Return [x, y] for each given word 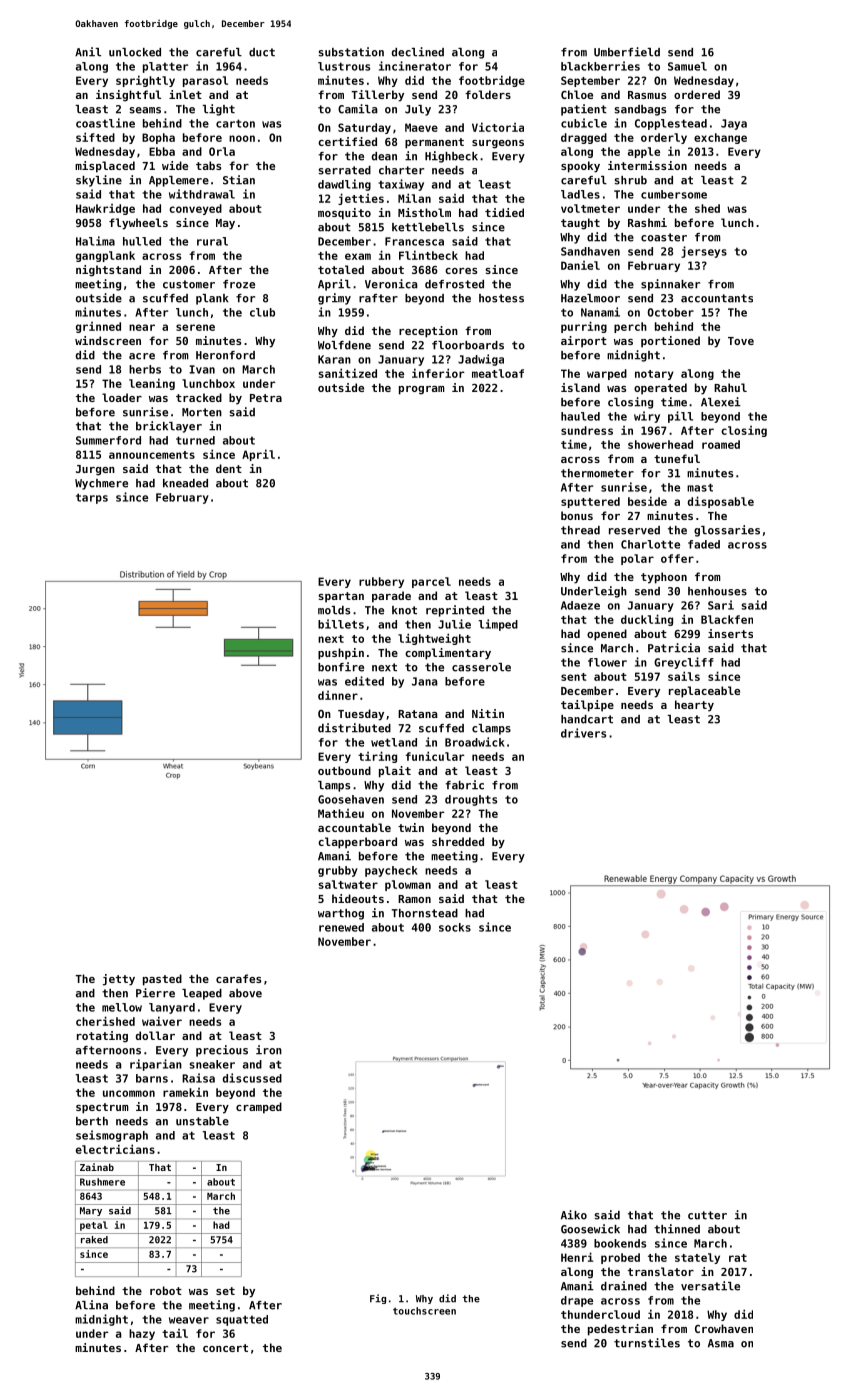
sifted [95, 137]
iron [269, 1050]
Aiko [574, 1215]
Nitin [488, 713]
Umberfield [627, 52]
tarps [92, 498]
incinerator [415, 66]
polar [637, 559]
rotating [102, 1037]
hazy [142, 1334]
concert [225, 1348]
